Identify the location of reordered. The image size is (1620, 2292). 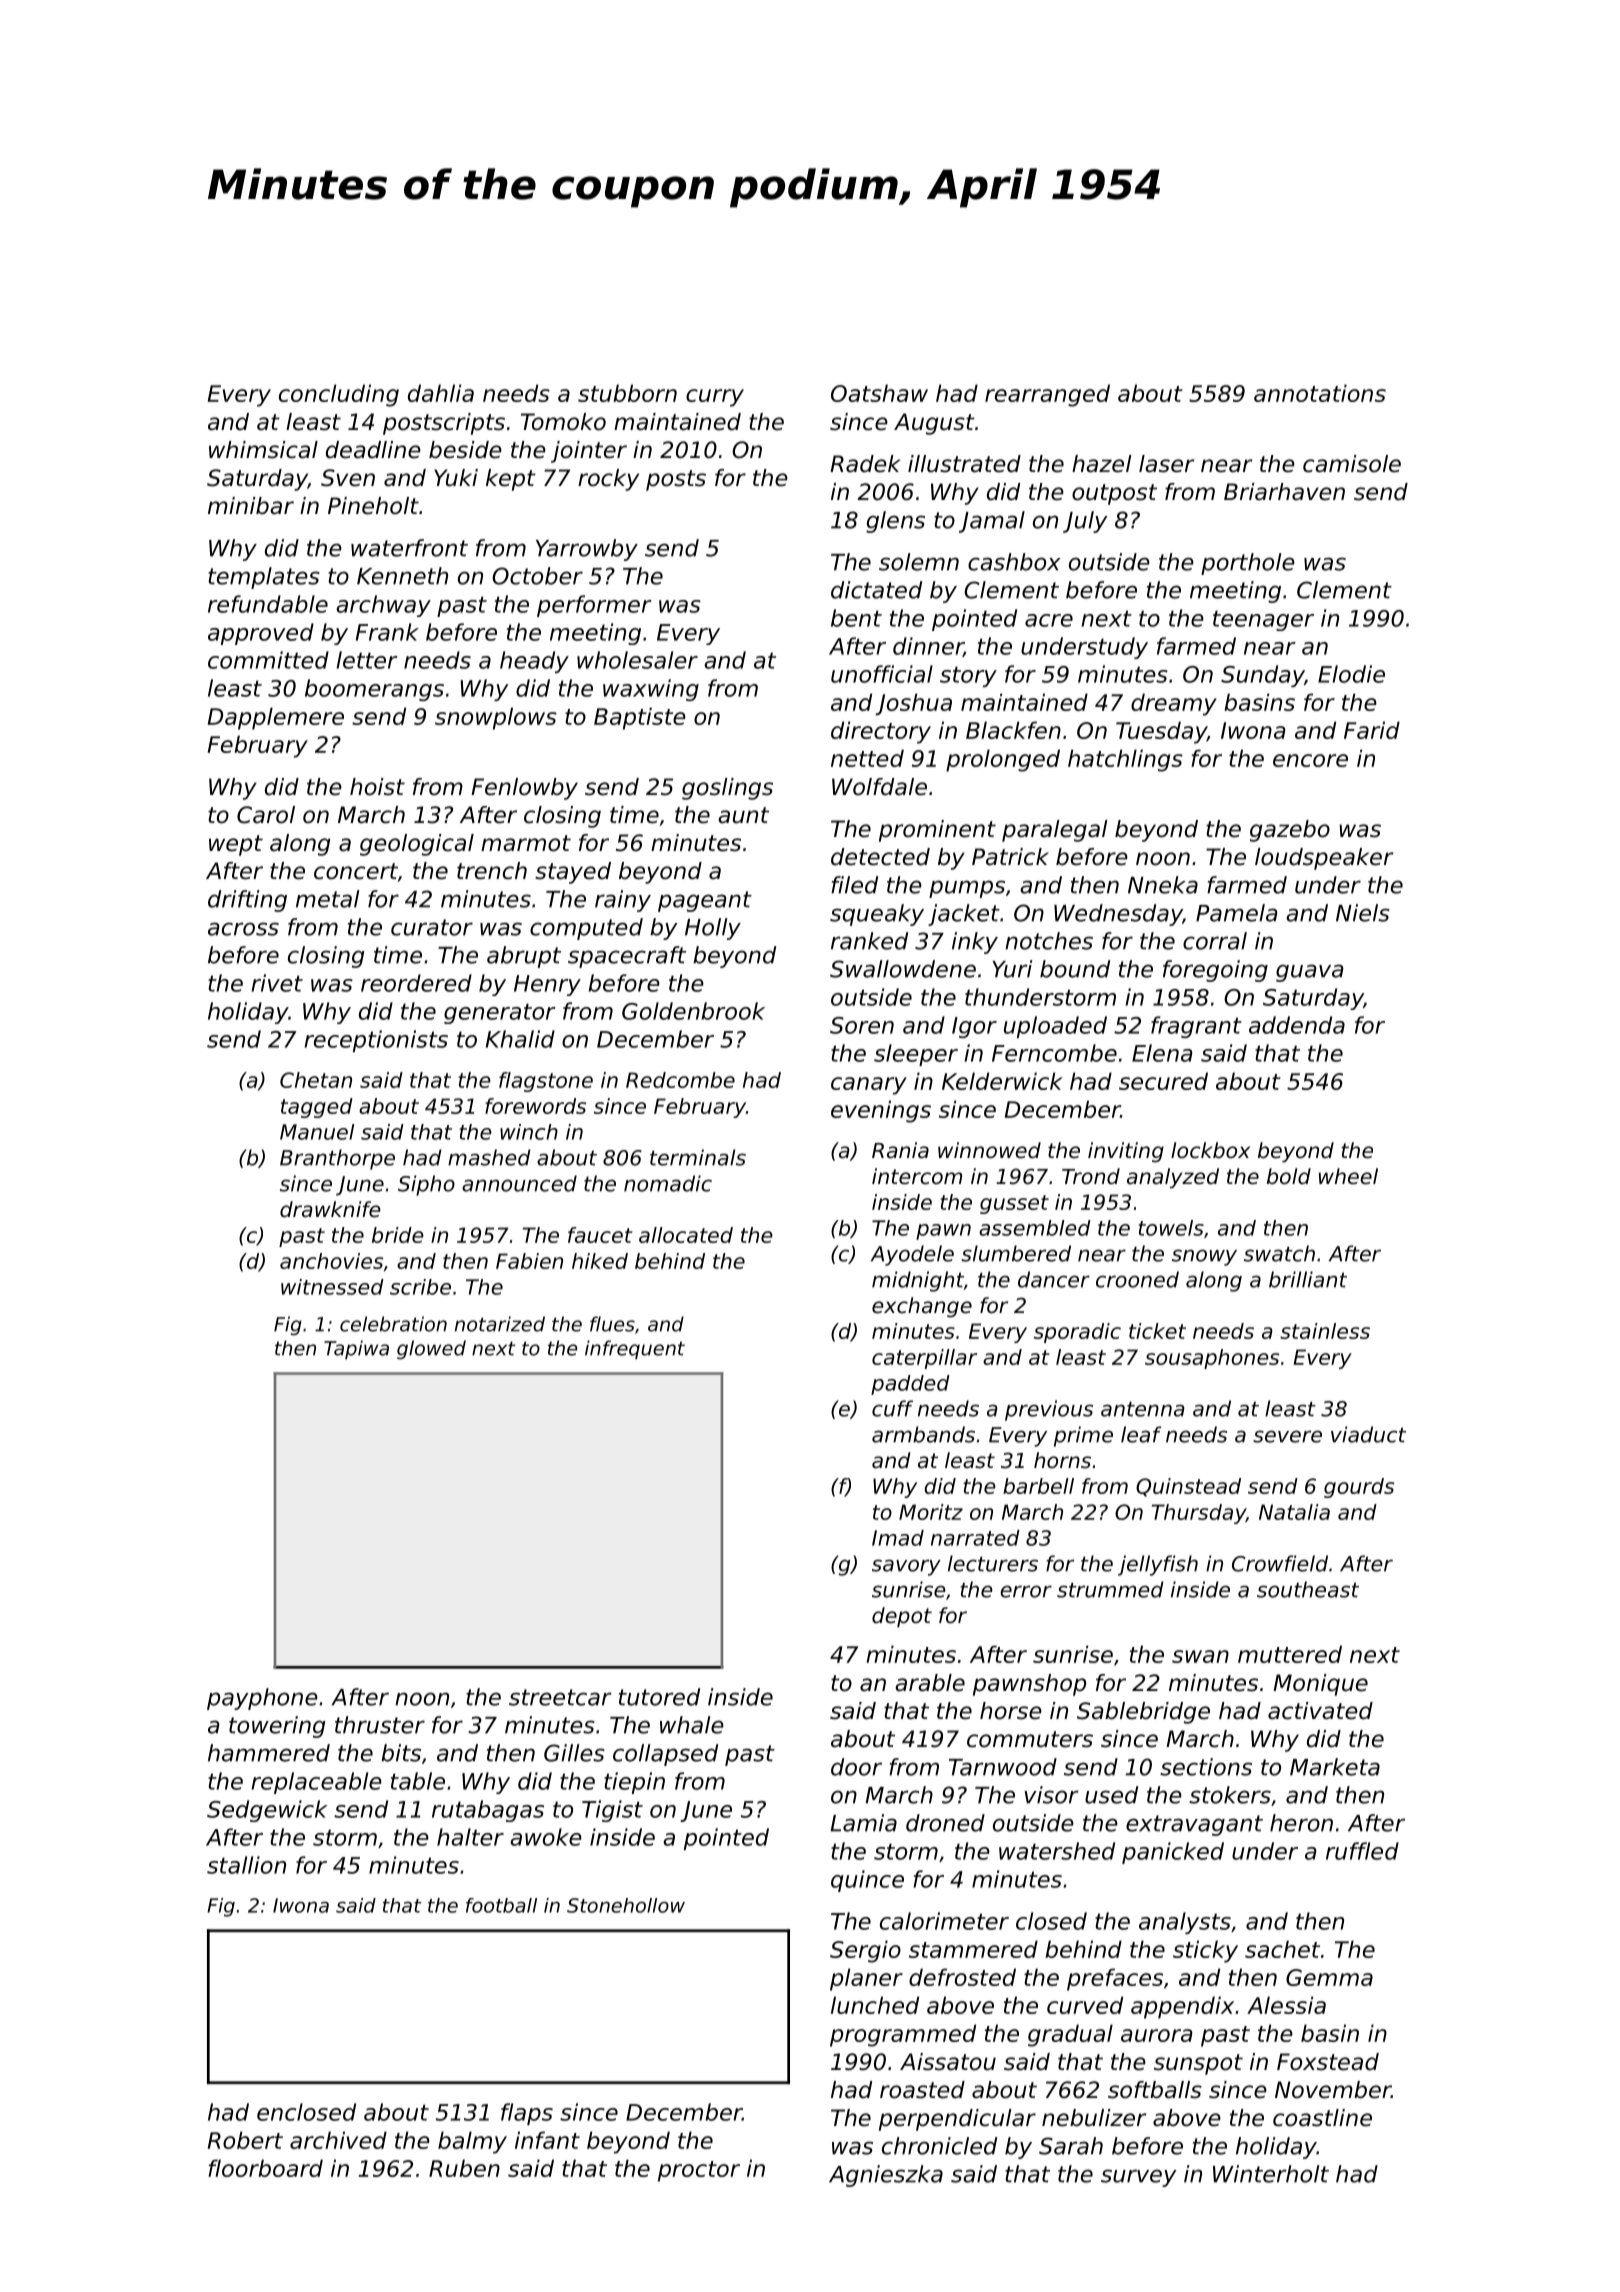
(416, 983).
